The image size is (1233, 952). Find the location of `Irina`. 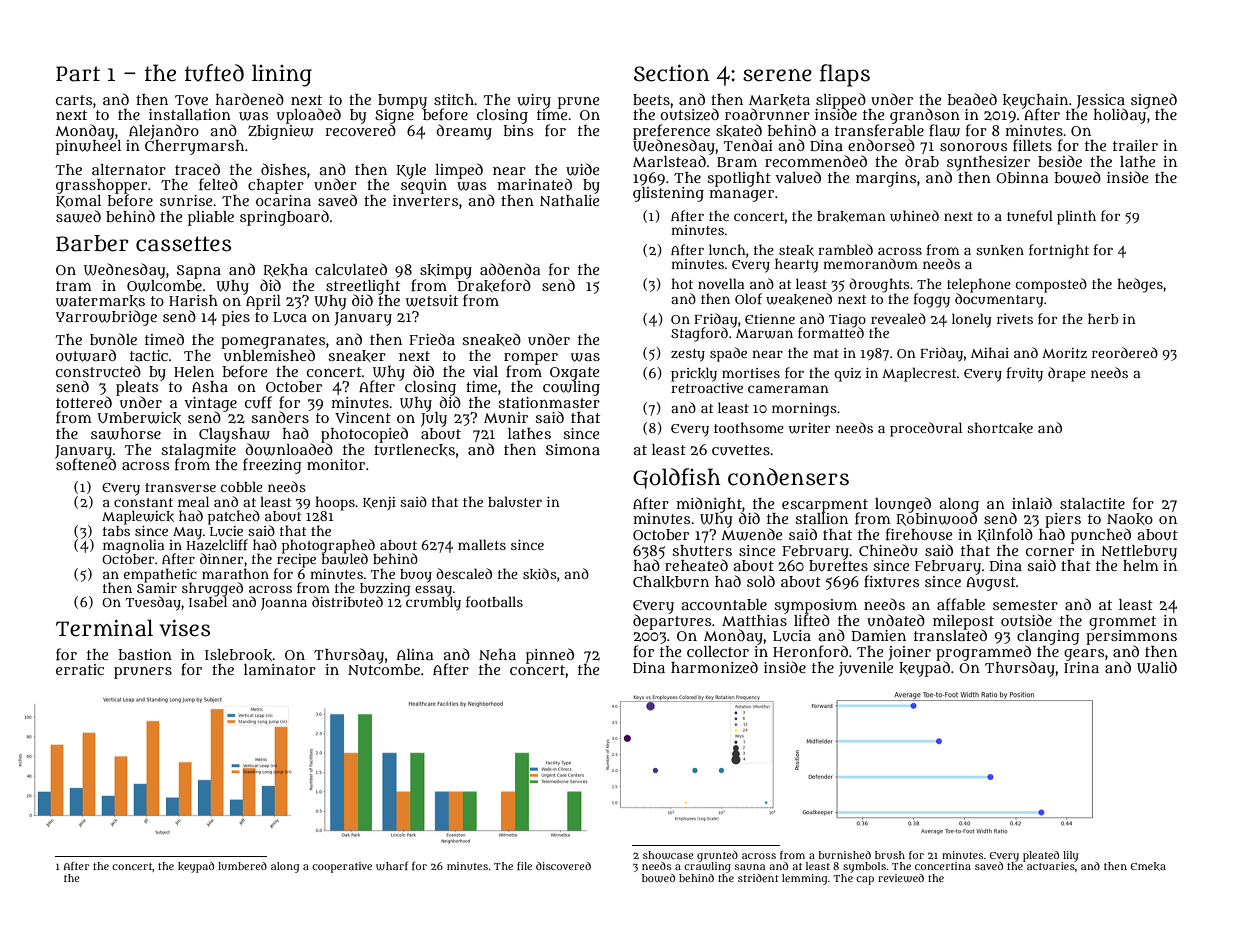

Irina is located at coordinates (1081, 667).
